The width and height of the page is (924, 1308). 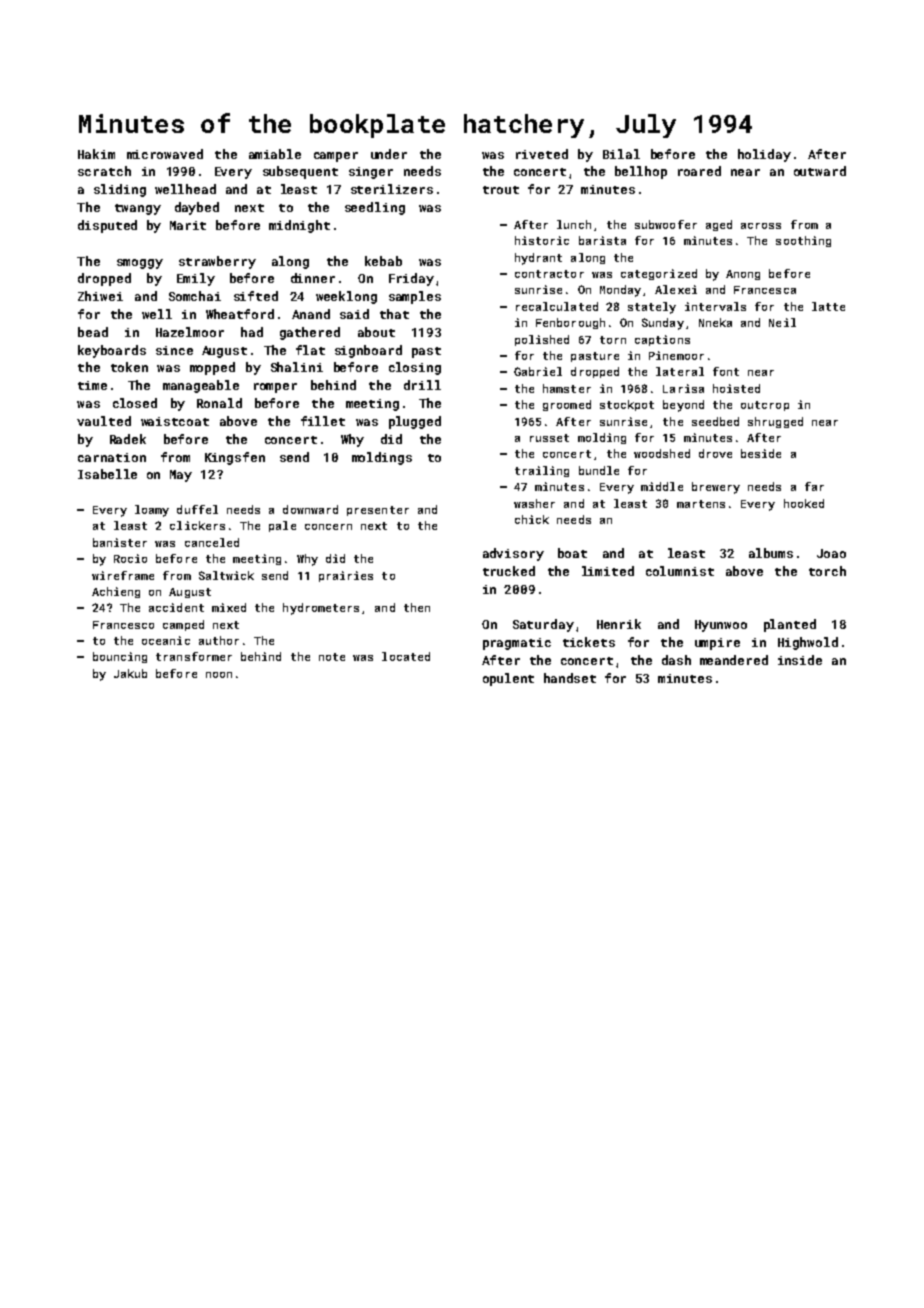 I want to click on seedling, so click(x=375, y=208).
